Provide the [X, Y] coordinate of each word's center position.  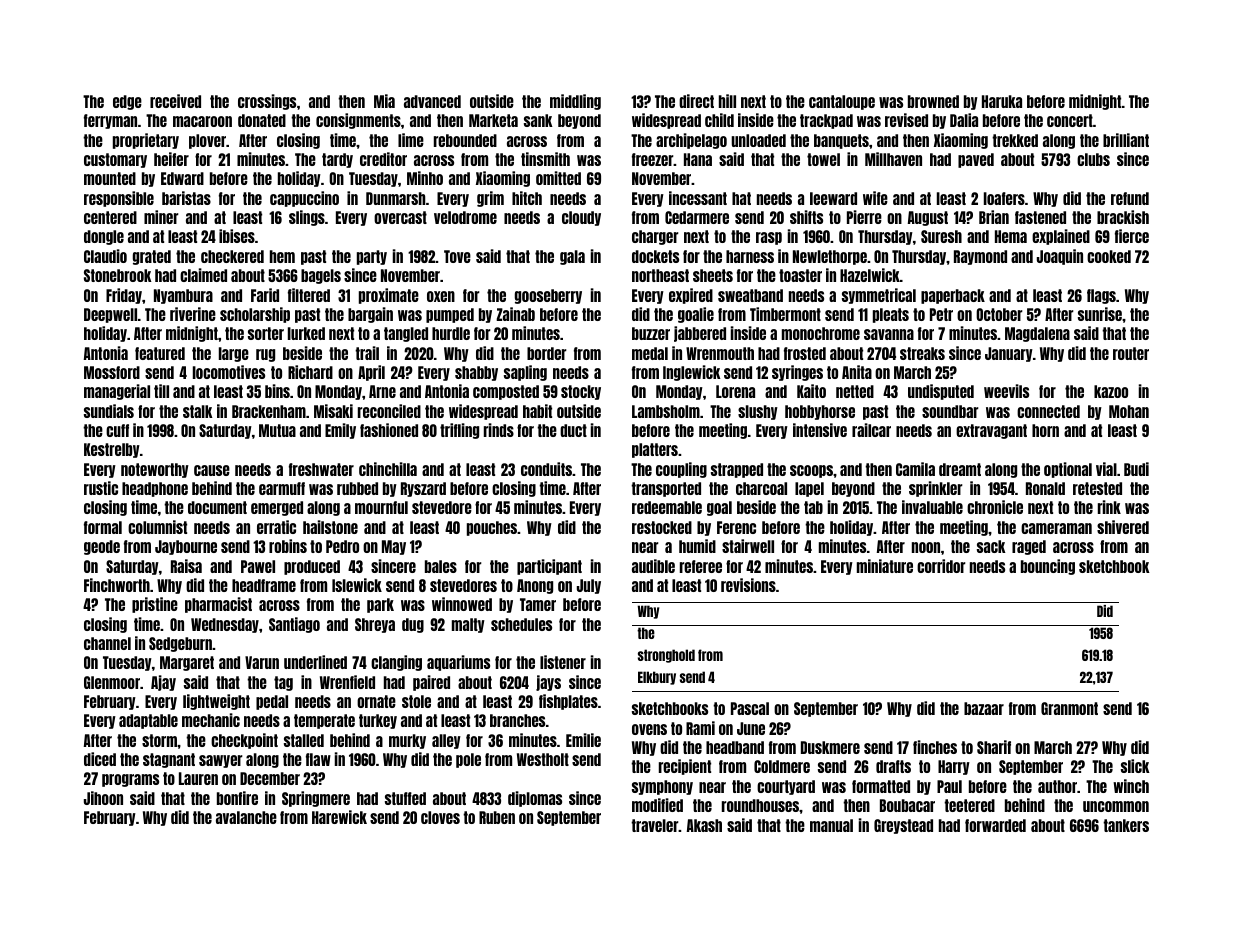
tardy [337, 160]
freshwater [321, 469]
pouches [492, 528]
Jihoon [103, 798]
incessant [698, 198]
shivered [1123, 527]
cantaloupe [842, 102]
